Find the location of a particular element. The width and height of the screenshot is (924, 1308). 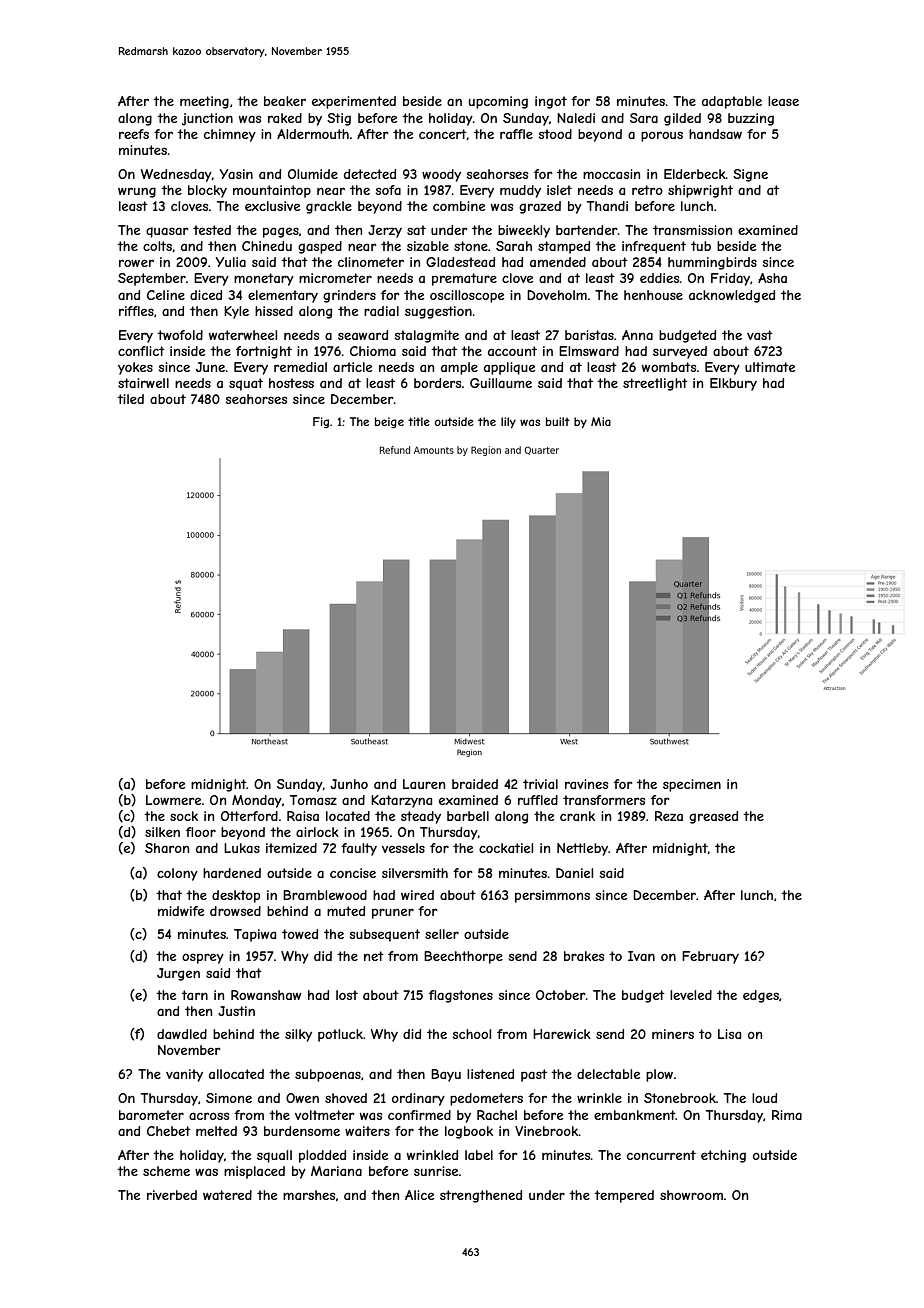

greased is located at coordinates (713, 817).
